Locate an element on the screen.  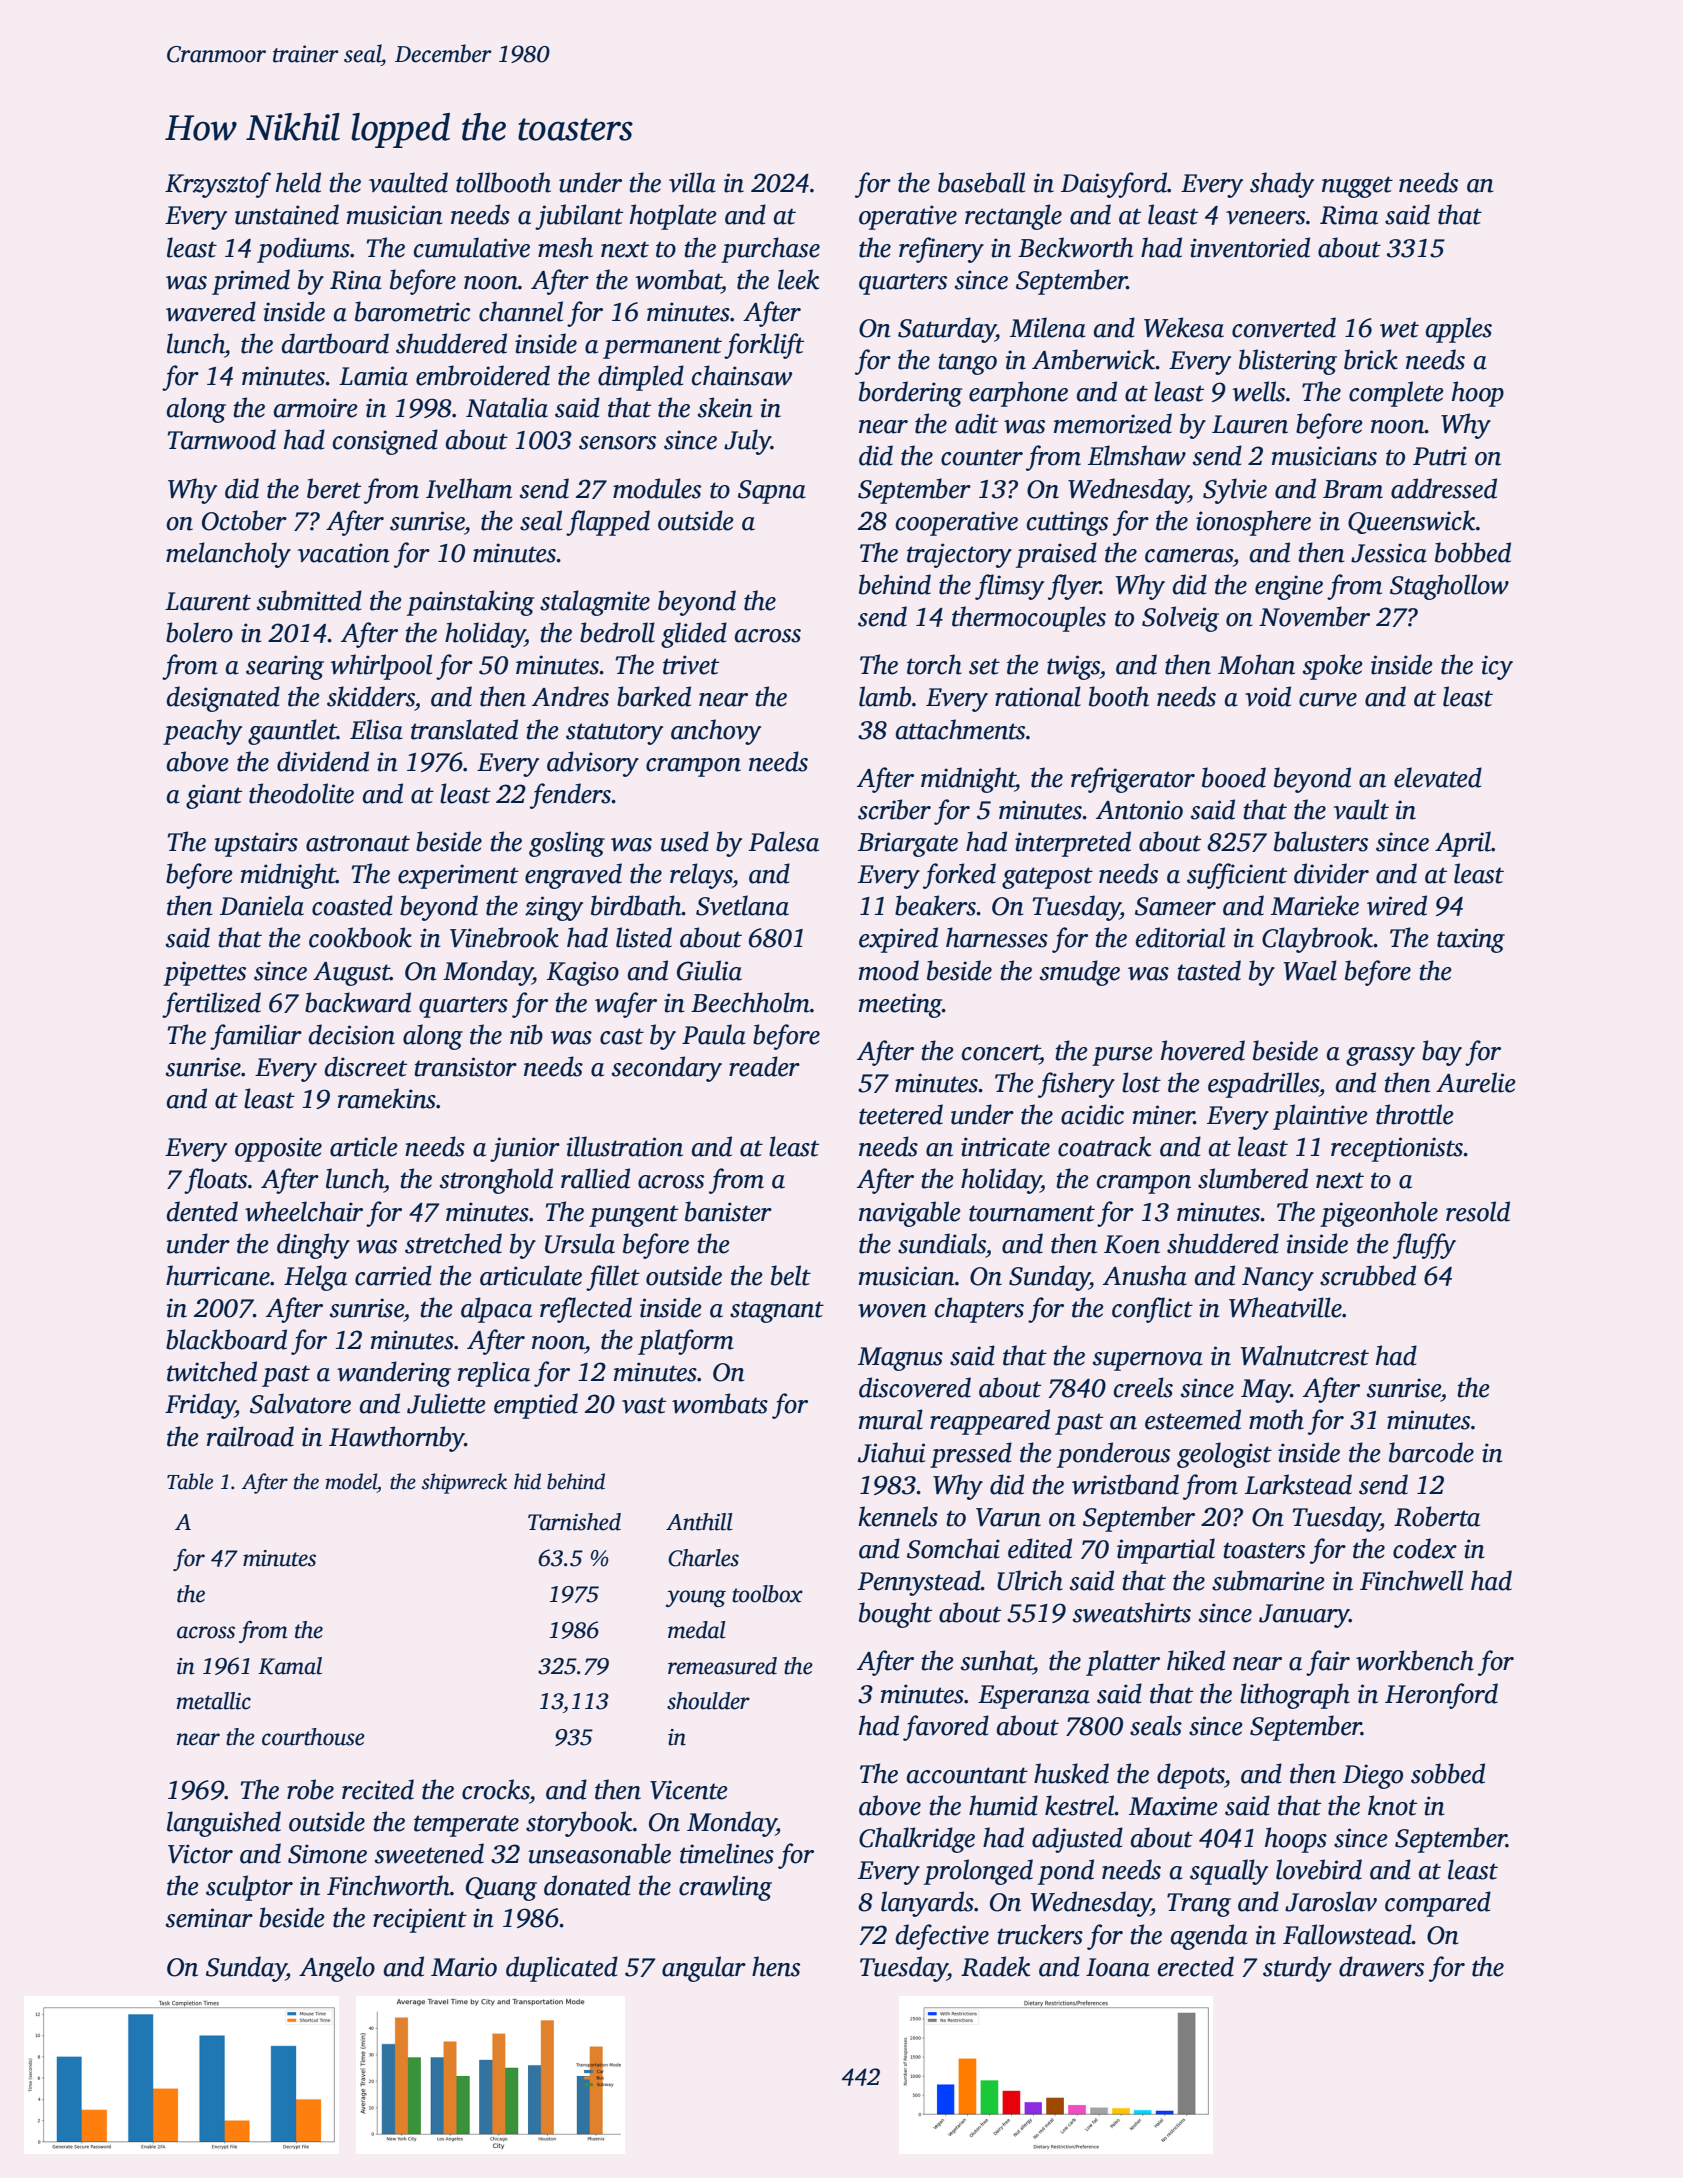
leek is located at coordinates (798, 279).
